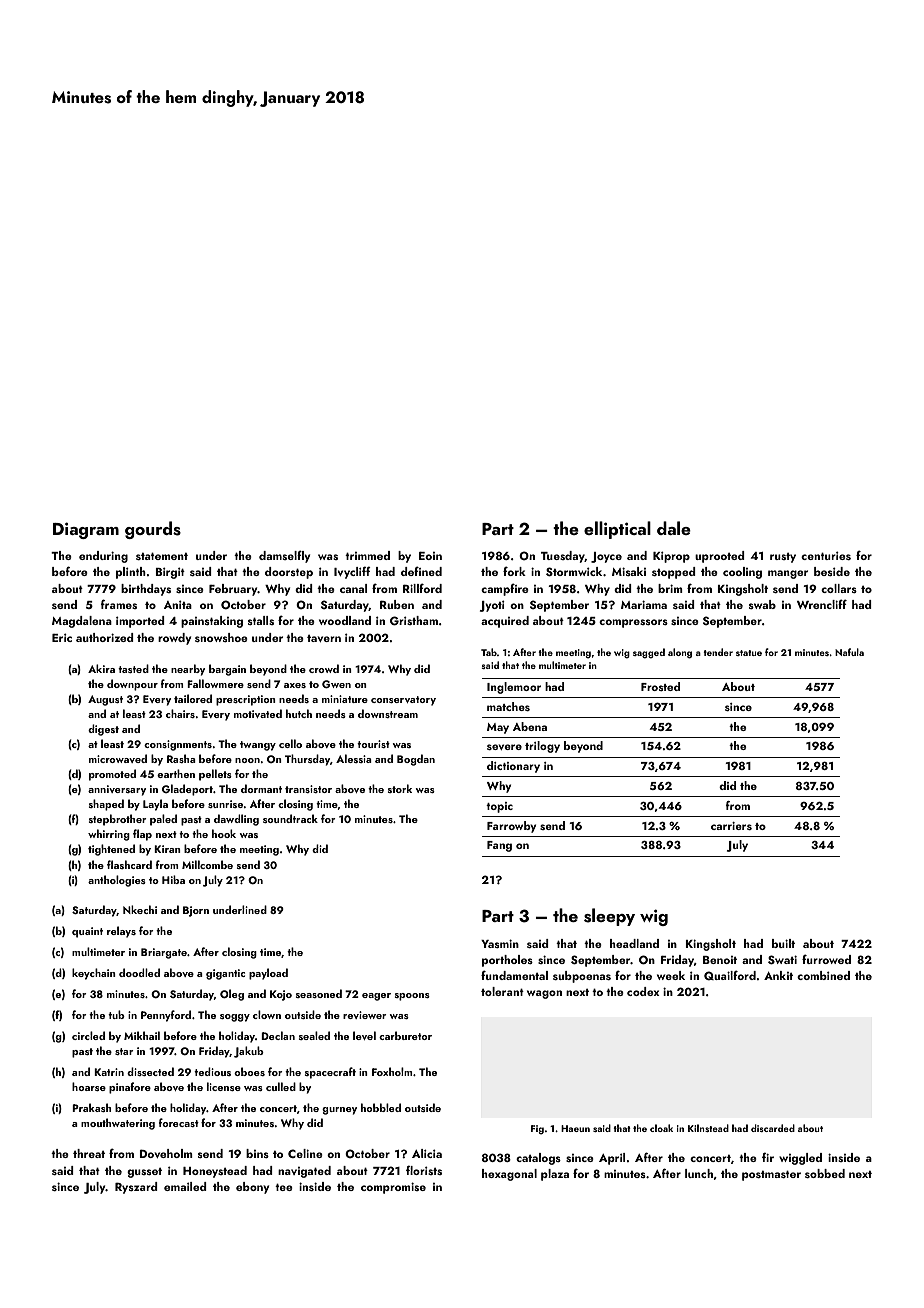 The image size is (924, 1308). What do you see at coordinates (537, 1130) in the screenshot?
I see `Fig` at bounding box center [537, 1130].
